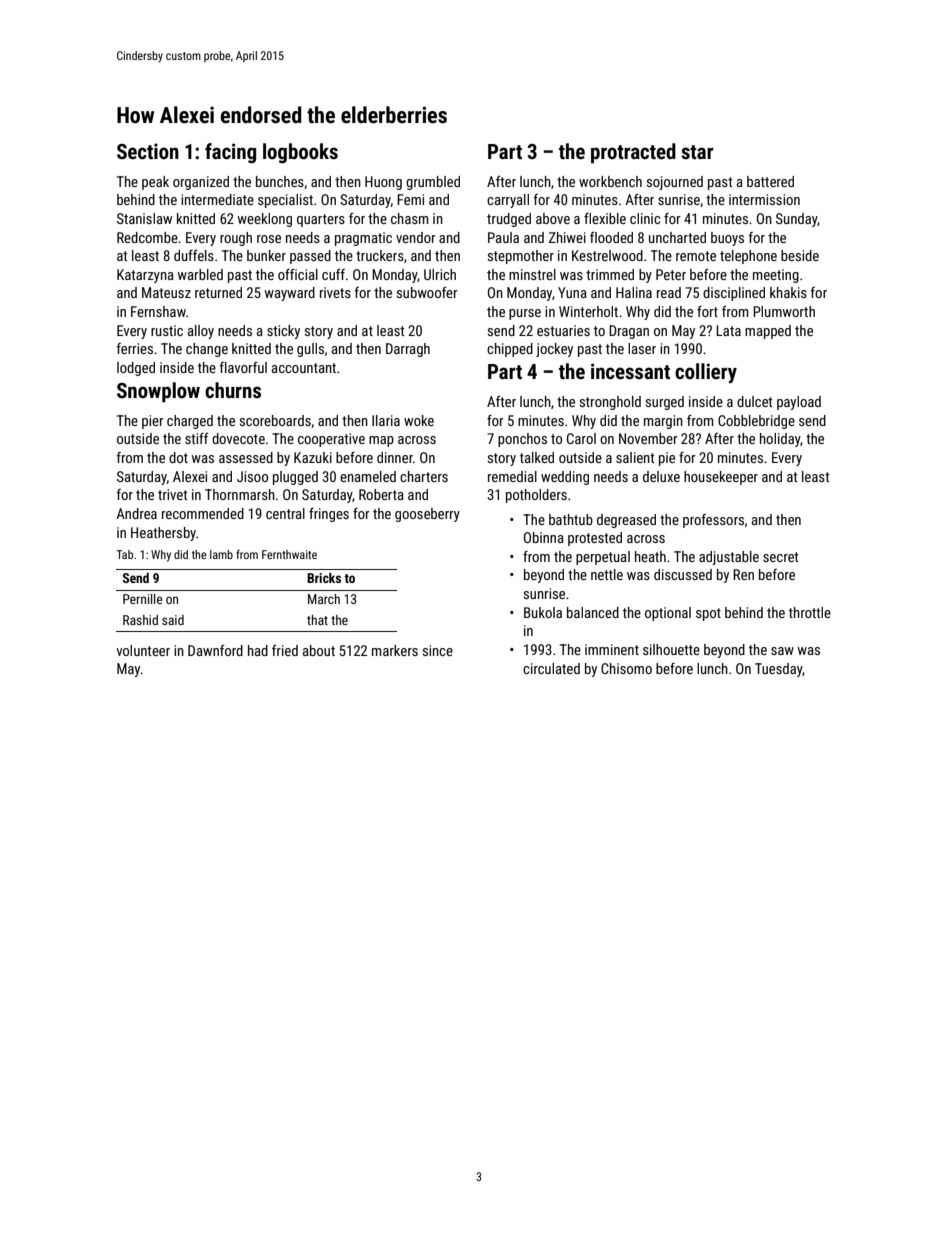  I want to click on star, so click(697, 152).
